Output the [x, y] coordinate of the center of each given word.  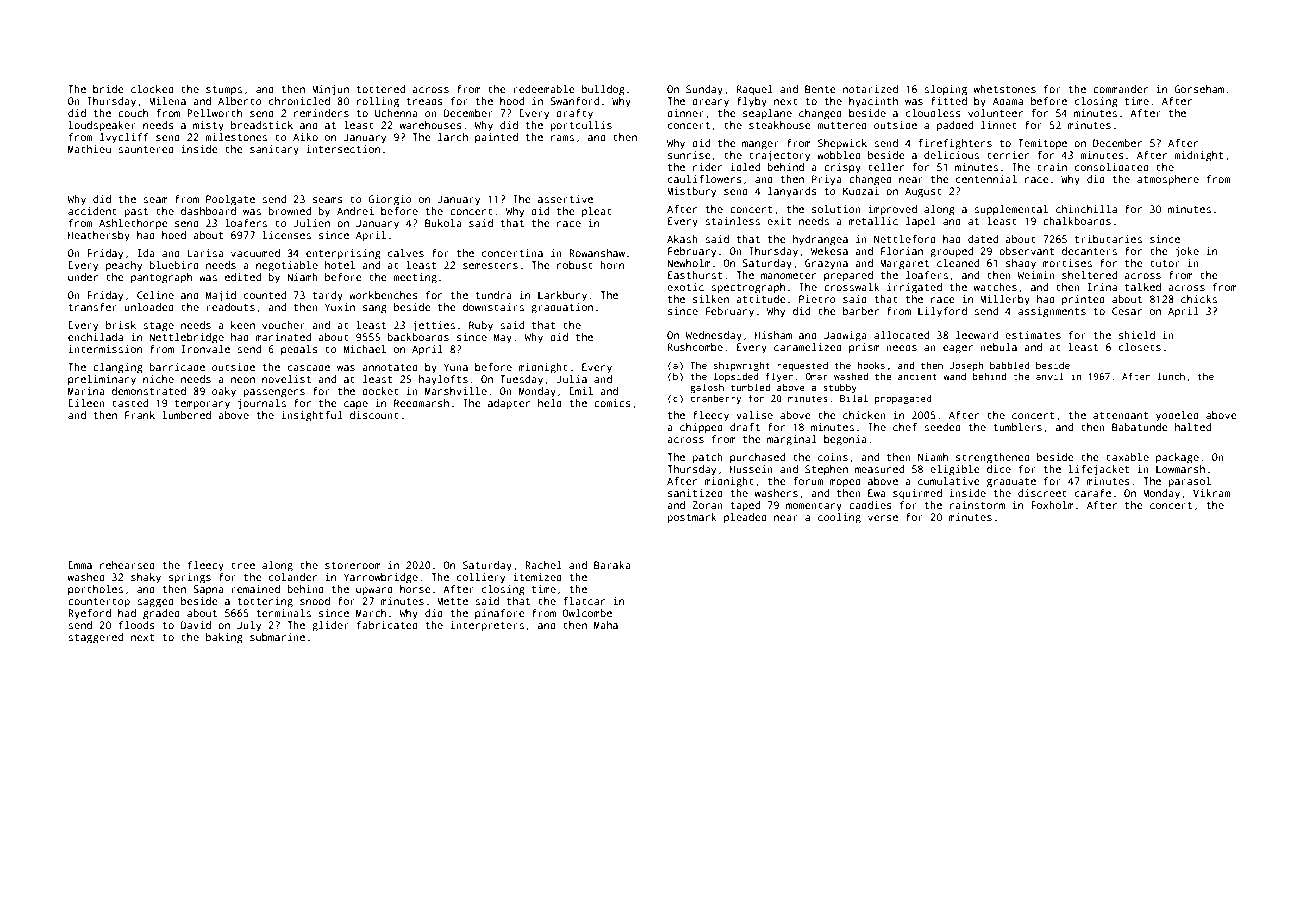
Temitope [1042, 144]
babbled [1010, 365]
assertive [565, 199]
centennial [986, 179]
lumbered [186, 415]
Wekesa [829, 251]
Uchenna [396, 113]
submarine [277, 637]
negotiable [287, 266]
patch [707, 458]
